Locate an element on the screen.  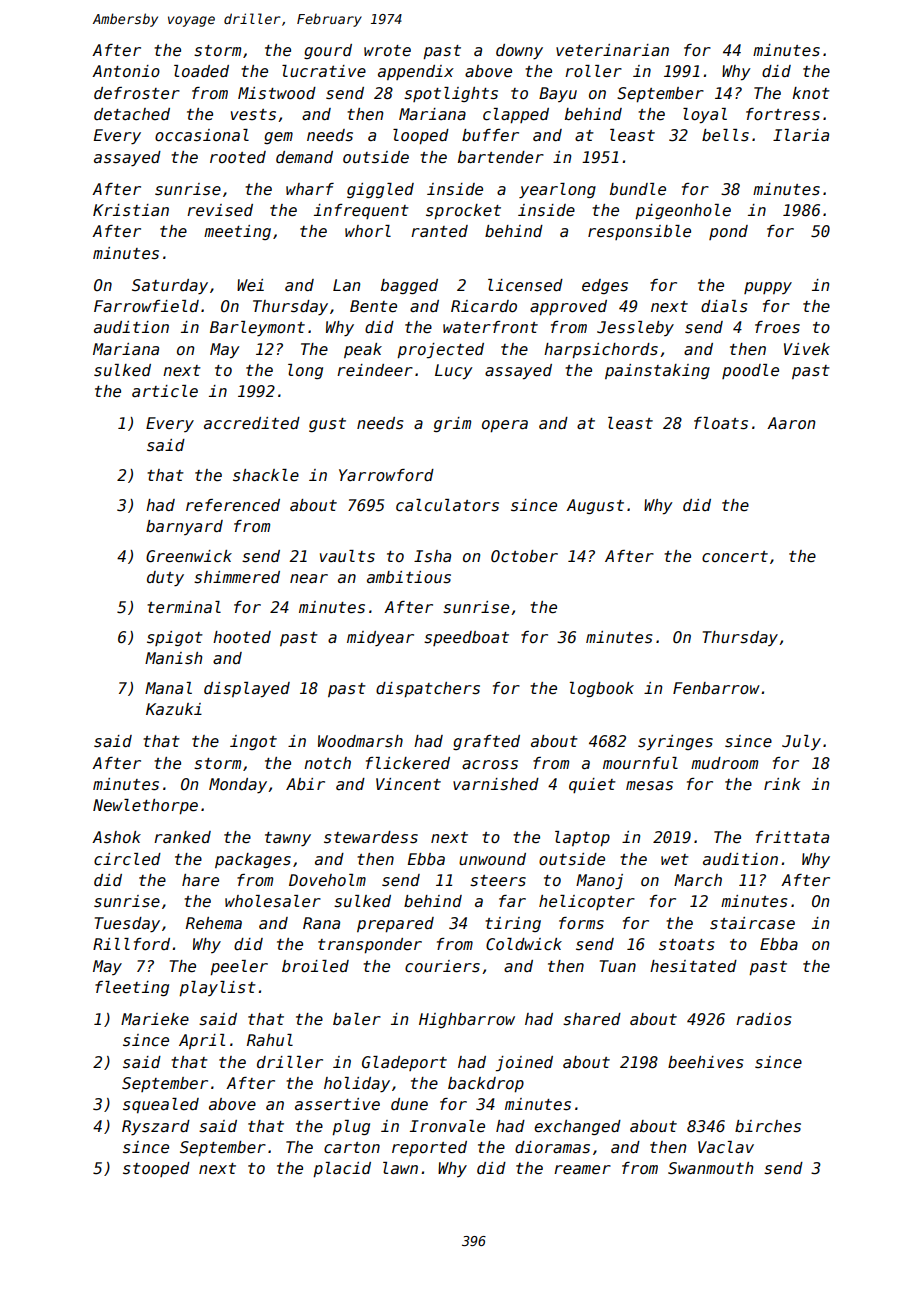
stooped is located at coordinates (156, 1169).
